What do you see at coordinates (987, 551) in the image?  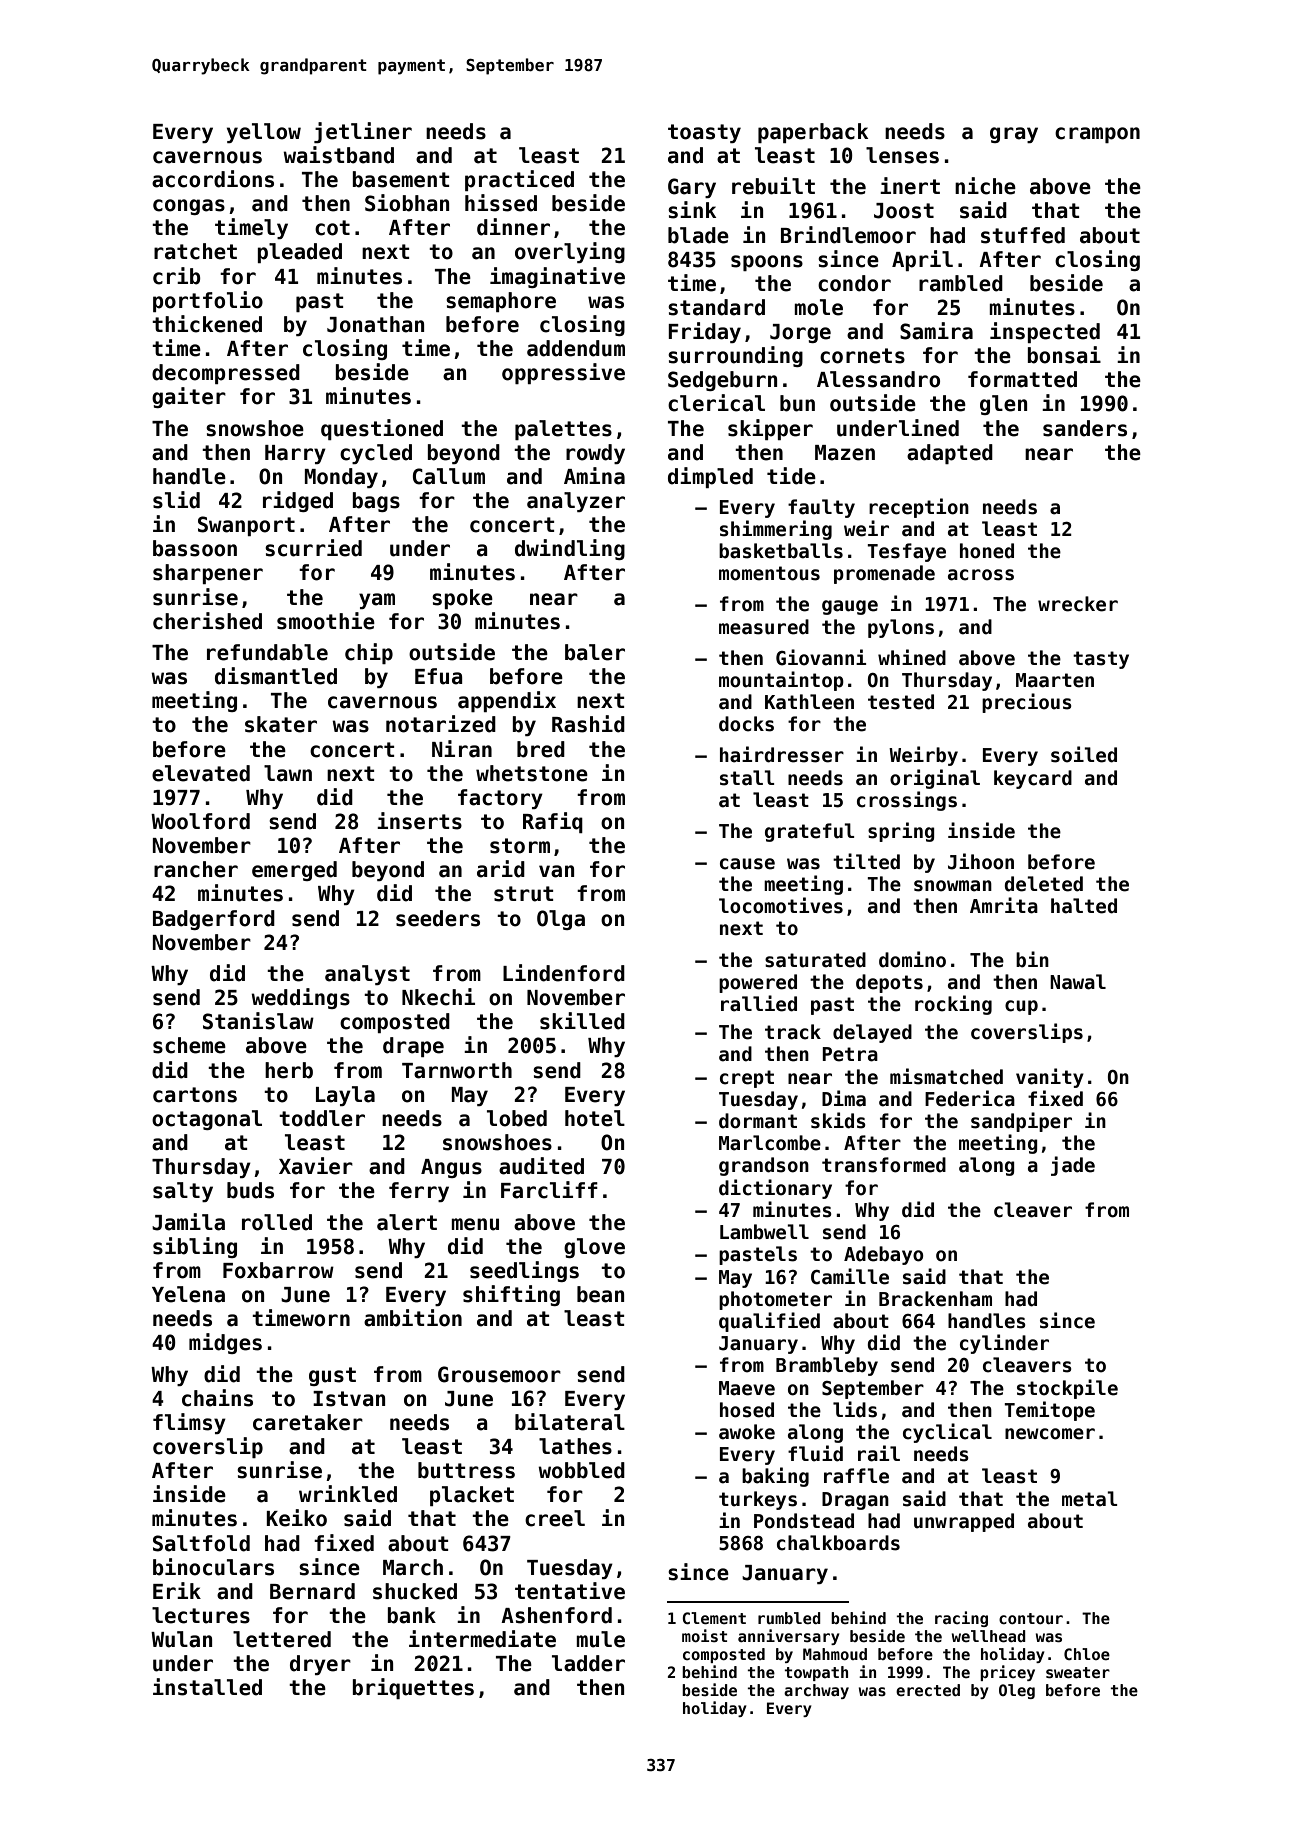 I see `honed` at bounding box center [987, 551].
